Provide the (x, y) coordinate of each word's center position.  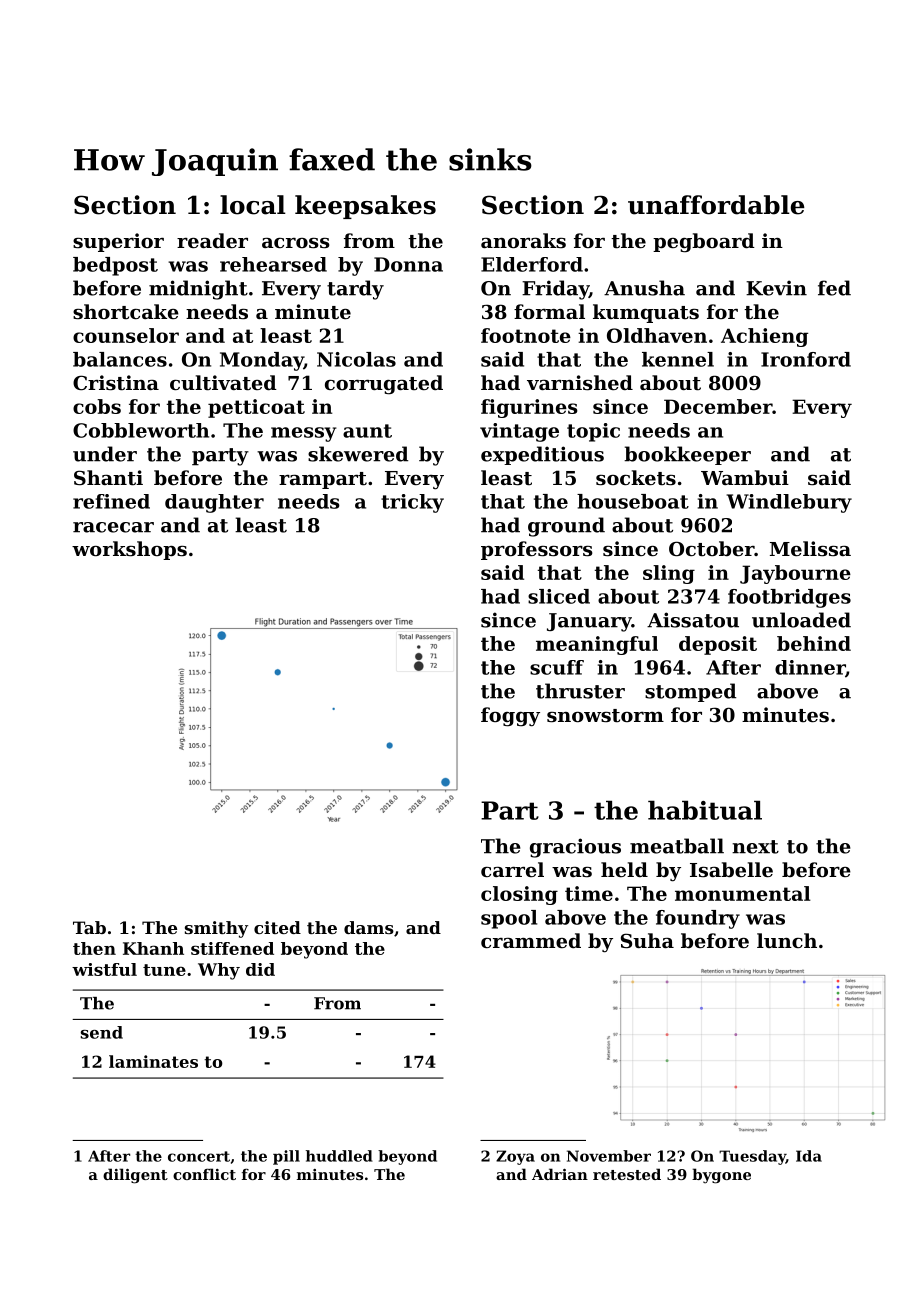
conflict (204, 1174)
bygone (721, 1176)
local (253, 205)
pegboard (704, 243)
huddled (339, 1156)
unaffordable (716, 205)
